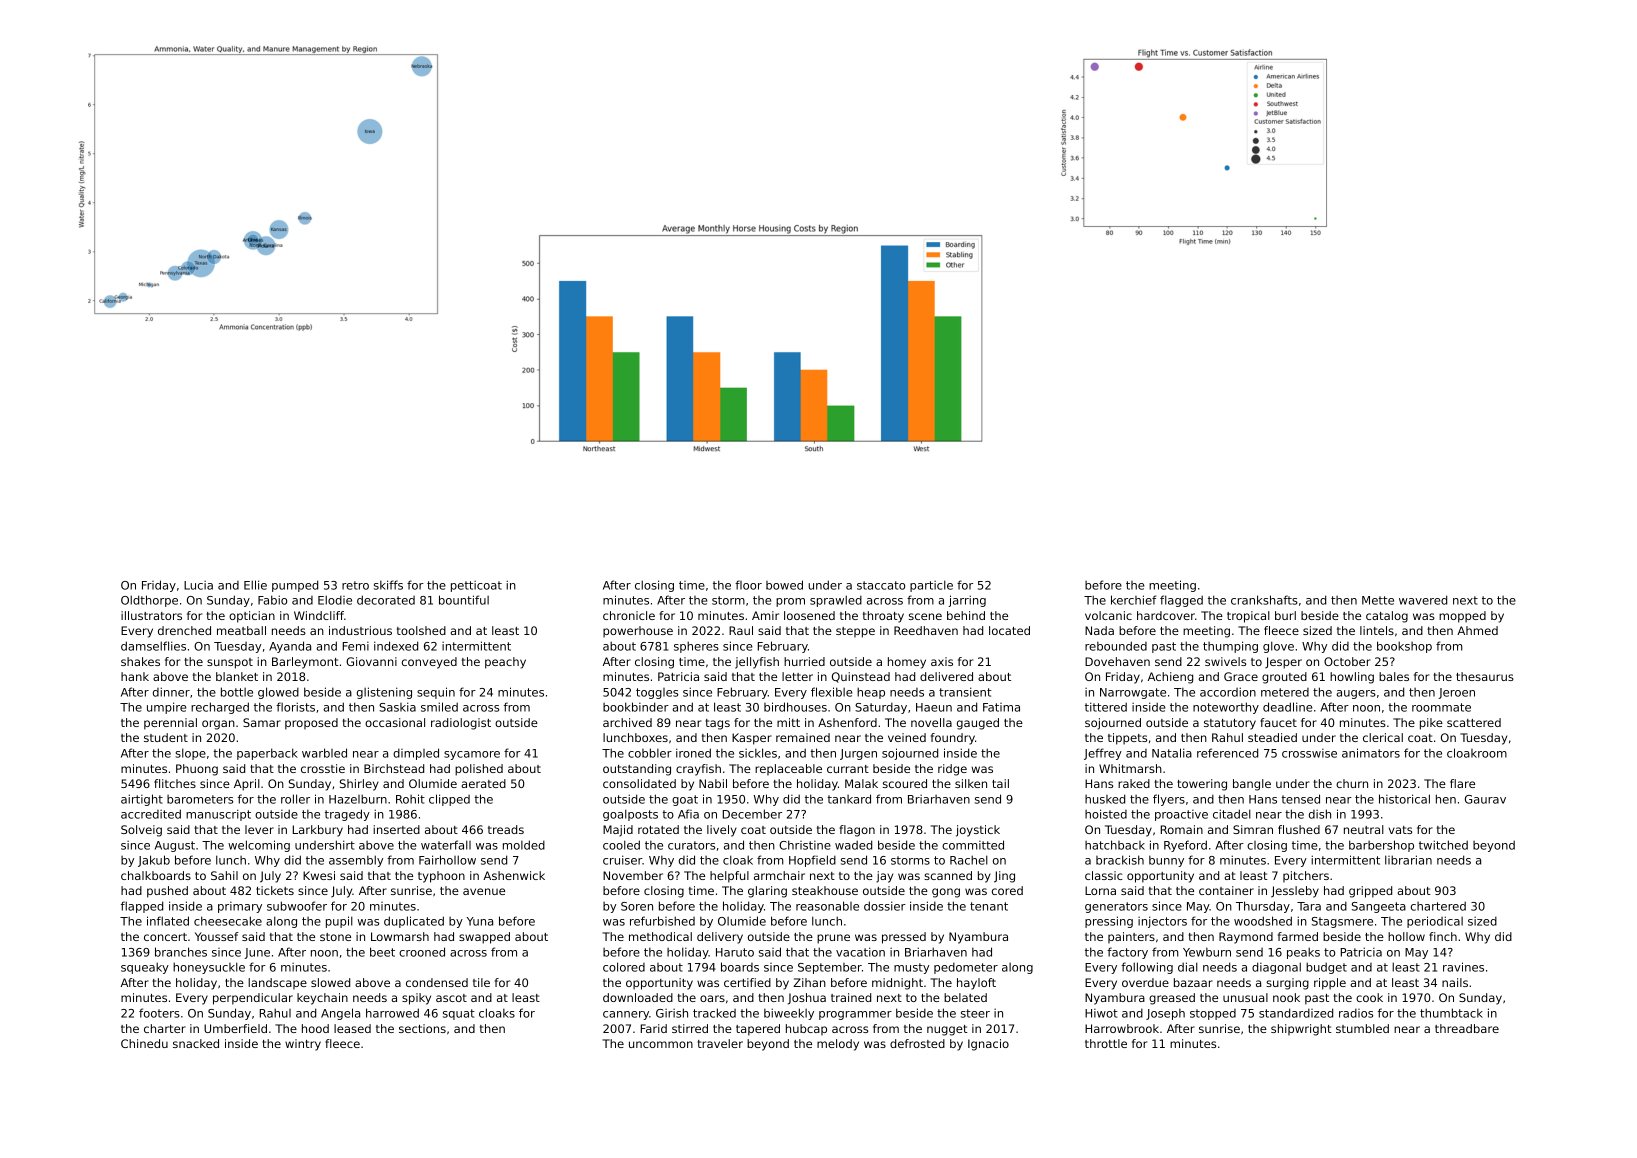  Describe the element at coordinates (230, 663) in the screenshot. I see `sunspot` at that location.
